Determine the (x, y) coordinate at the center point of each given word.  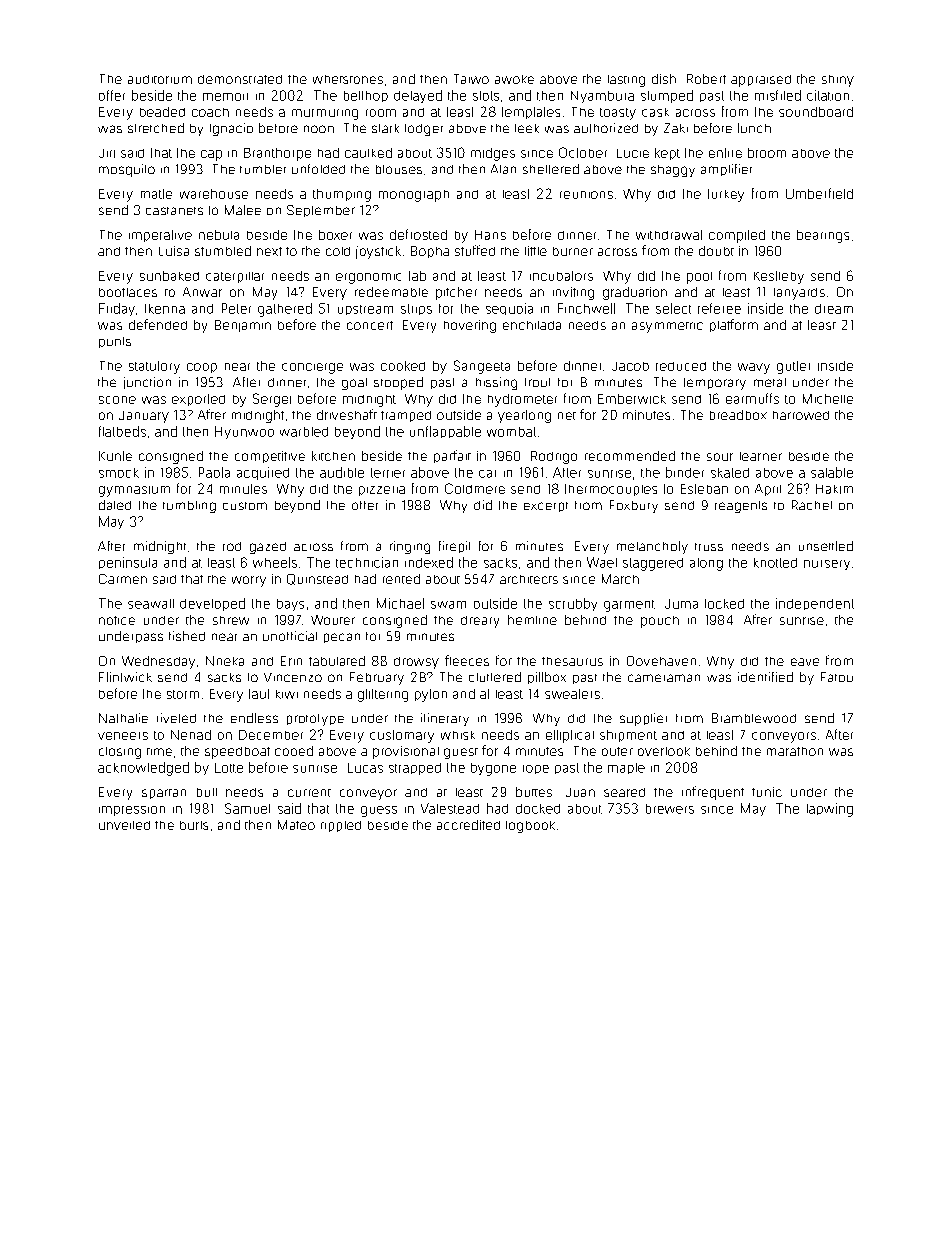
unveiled (124, 825)
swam (448, 605)
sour (720, 457)
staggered (653, 564)
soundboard (816, 112)
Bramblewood (754, 718)
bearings (823, 236)
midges (493, 154)
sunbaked (169, 276)
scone (117, 400)
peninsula (128, 563)
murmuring (325, 114)
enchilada (532, 325)
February (377, 678)
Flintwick (125, 677)
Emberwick (632, 399)
